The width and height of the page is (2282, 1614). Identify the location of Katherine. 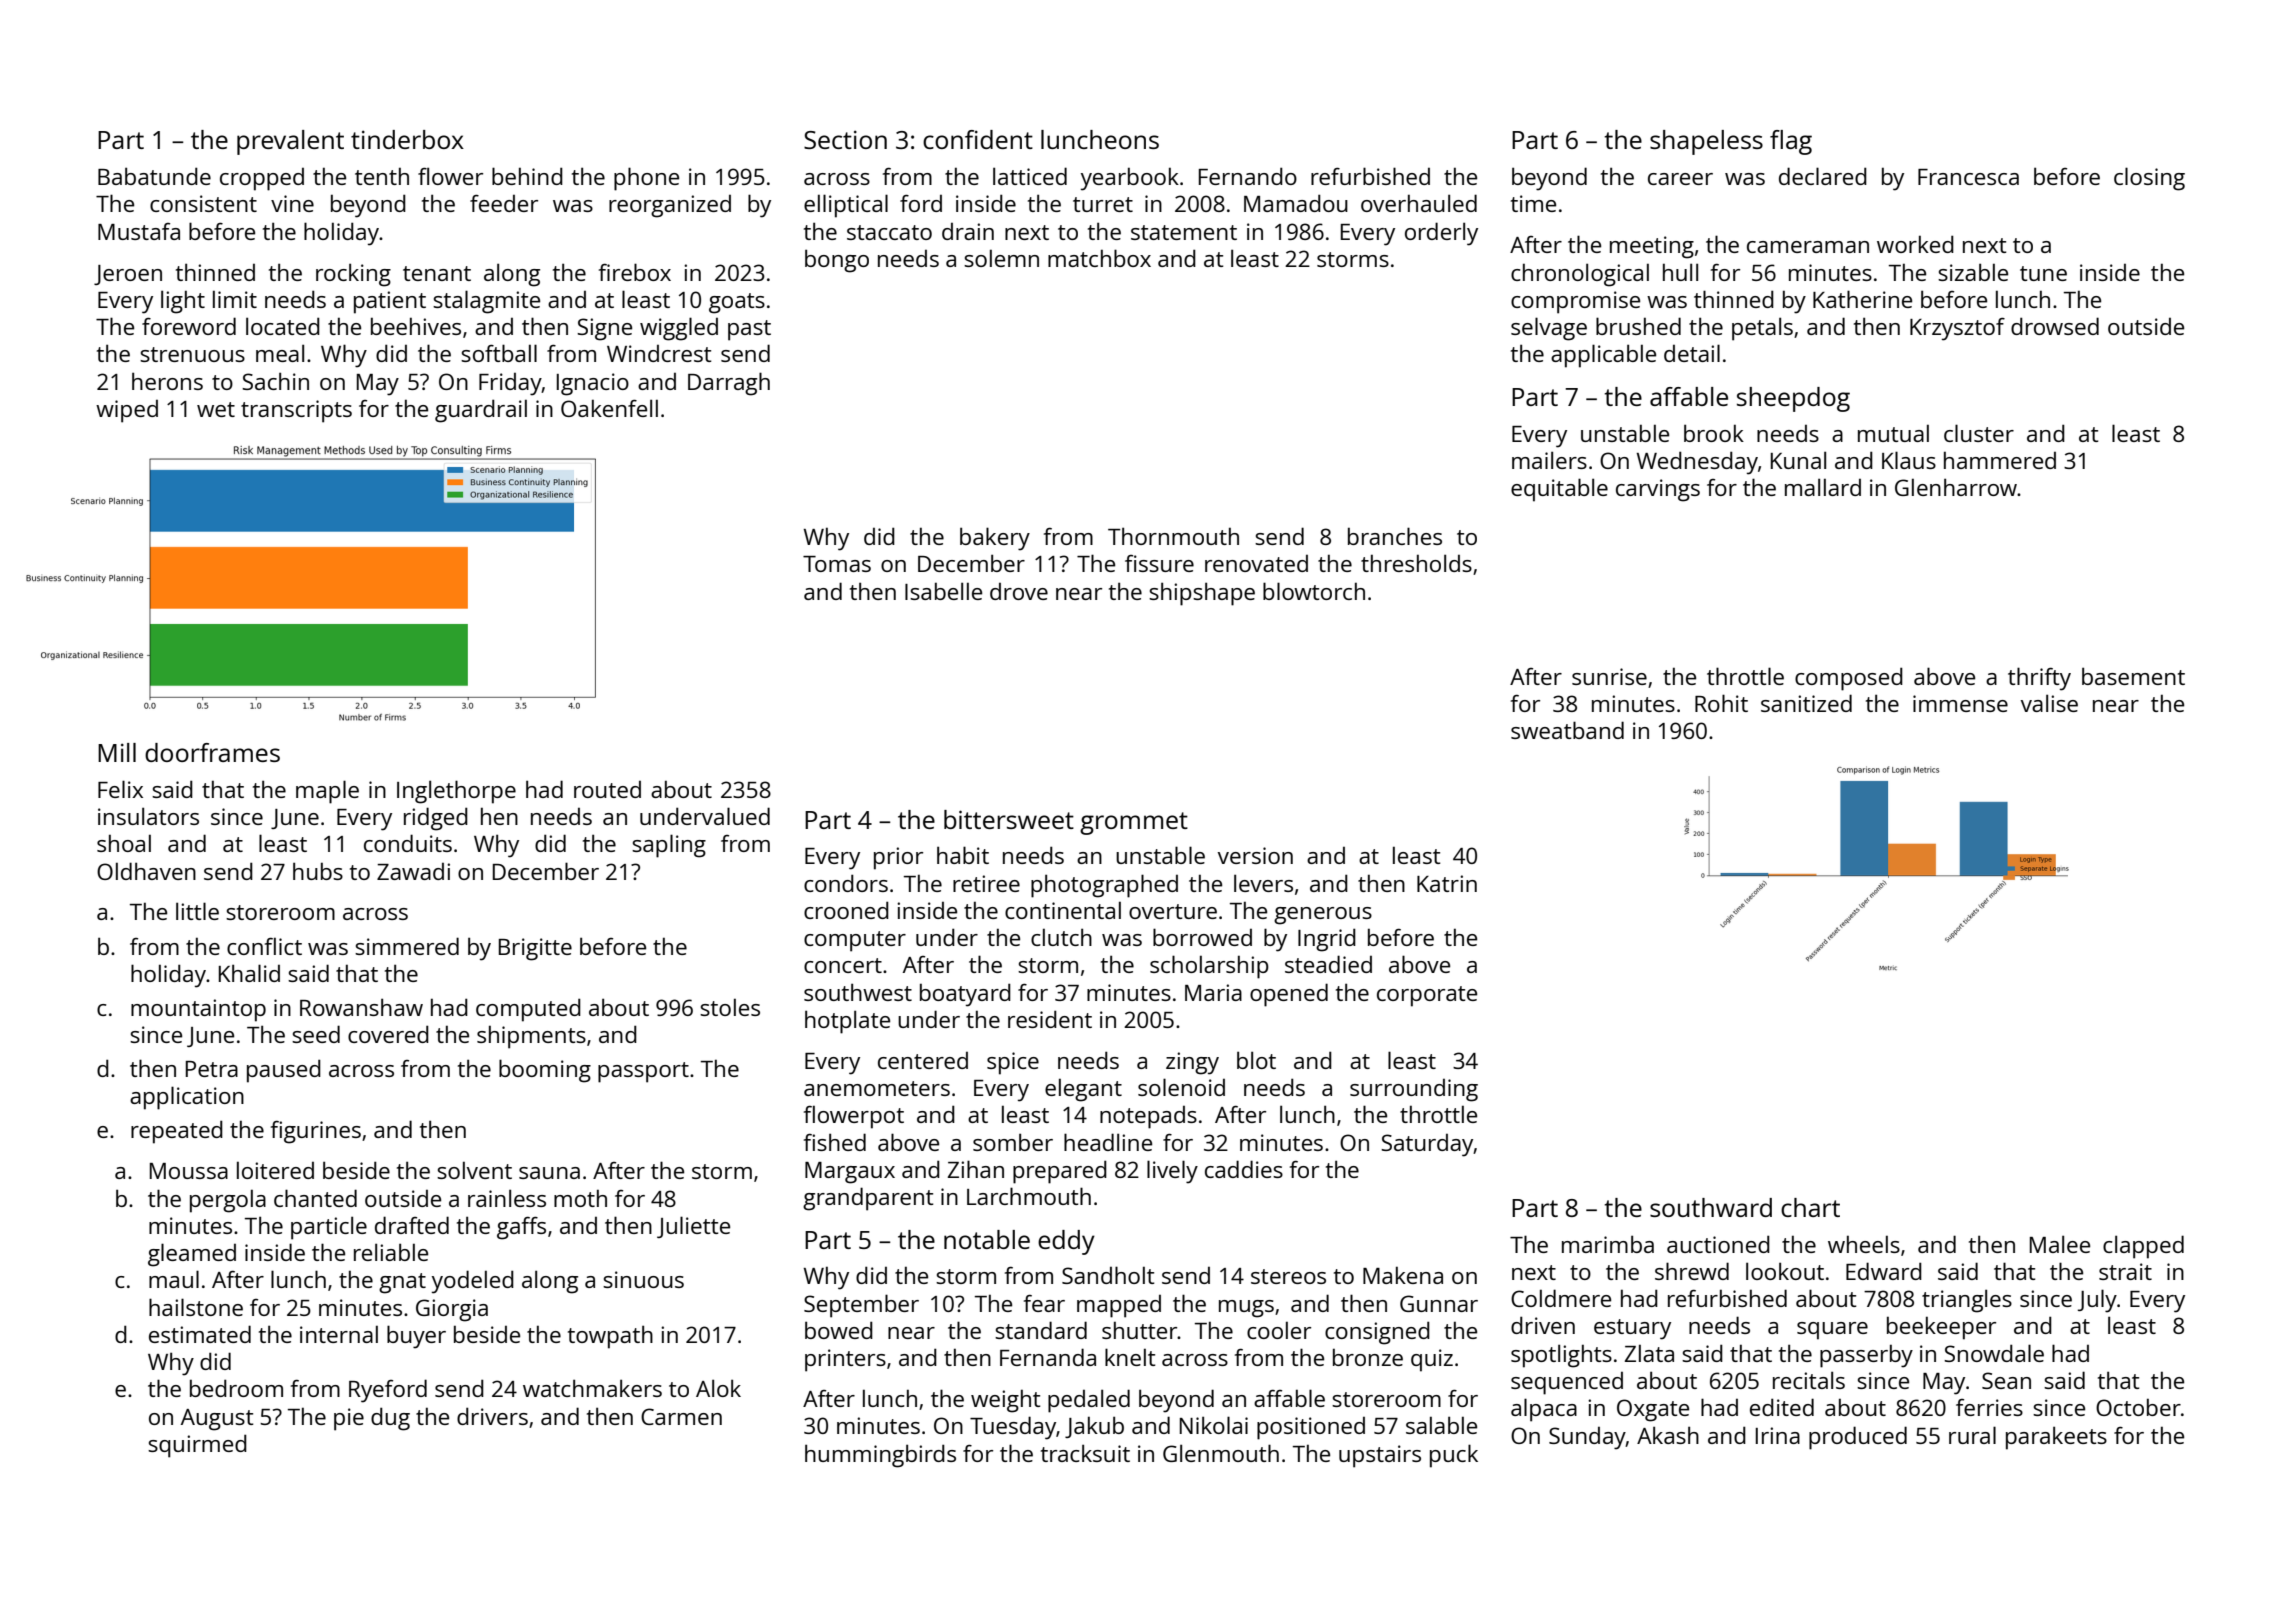
(1862, 299).
